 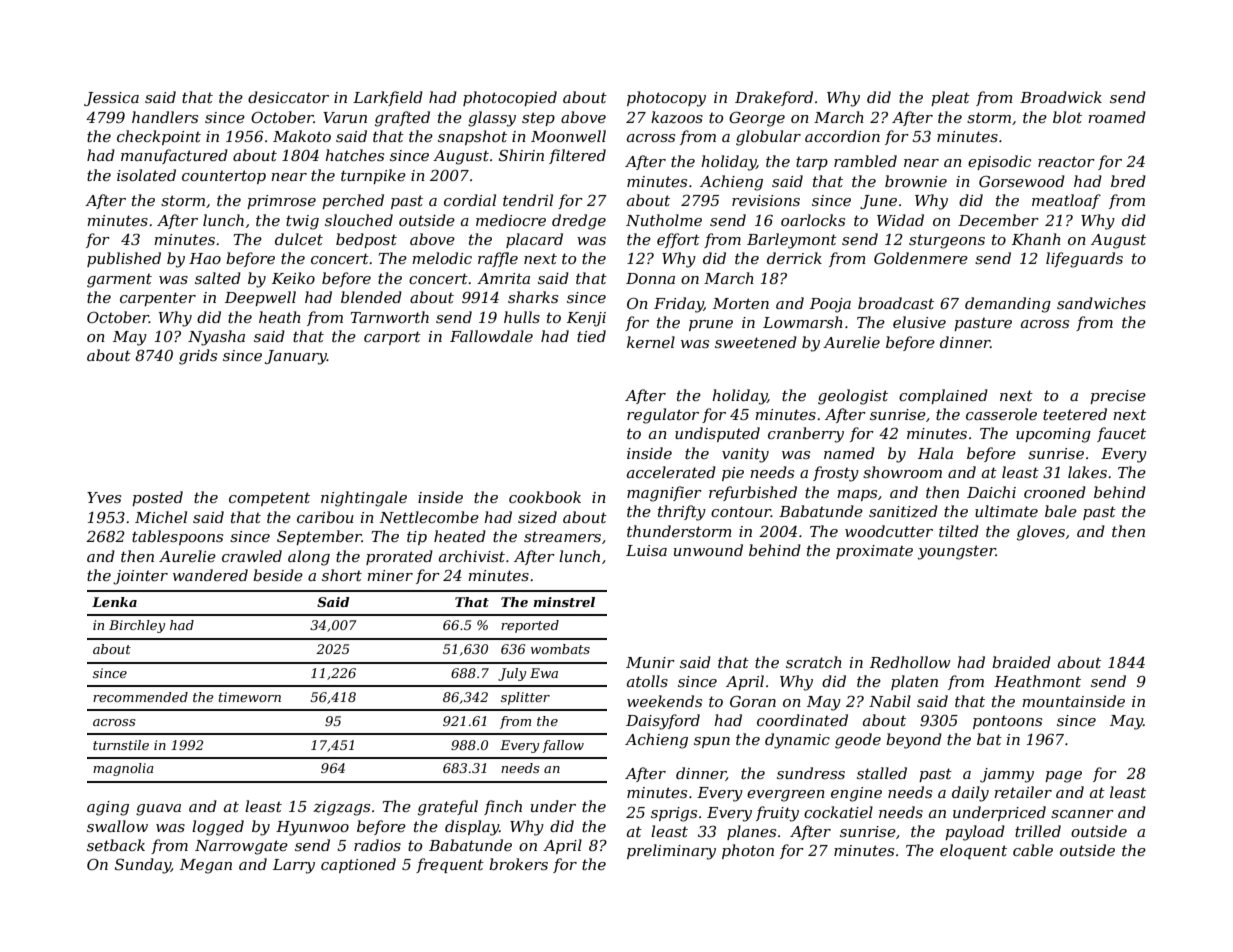 I want to click on Broadwick, so click(x=1061, y=97).
